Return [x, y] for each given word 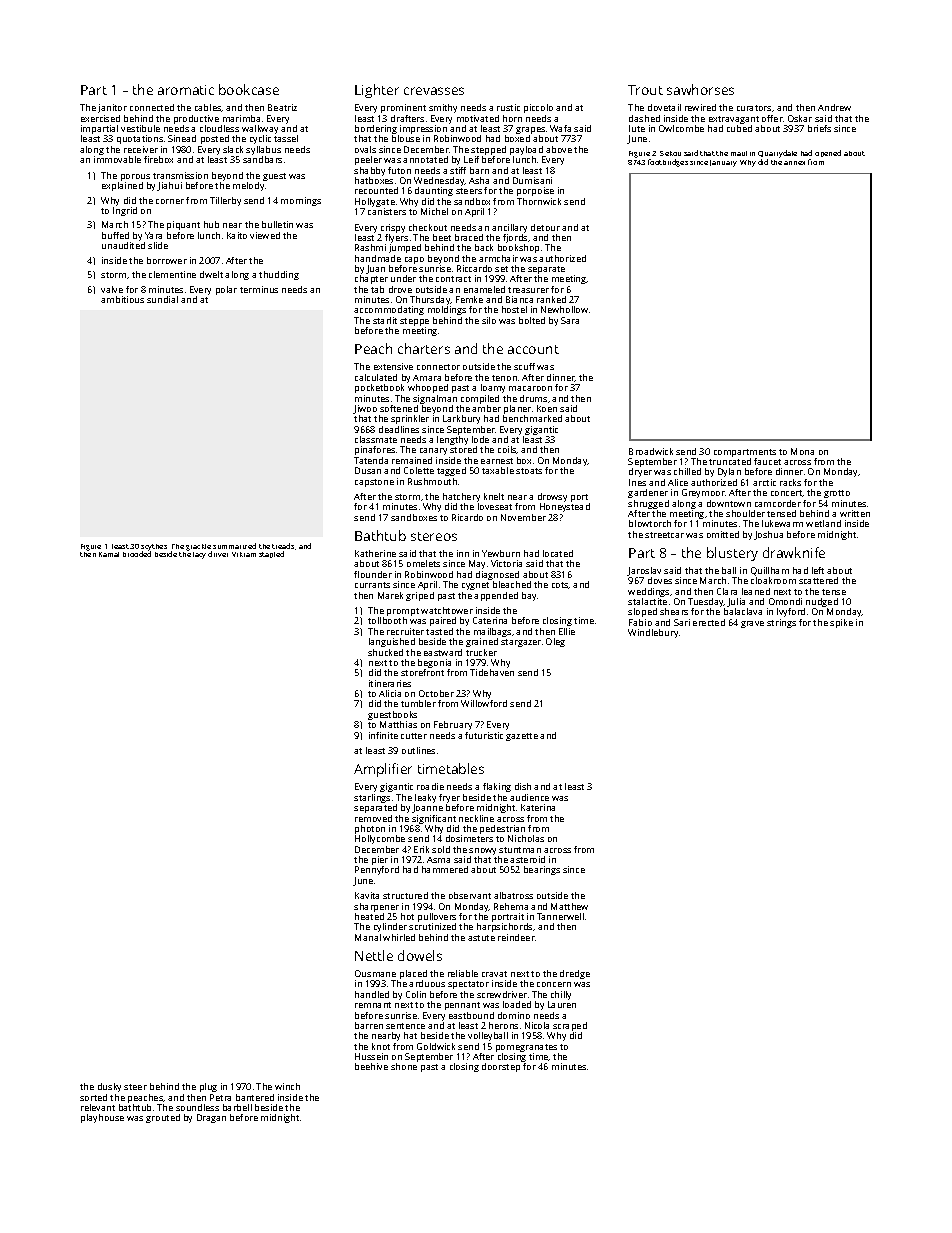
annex [794, 163]
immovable [117, 159]
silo [489, 320]
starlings [372, 798]
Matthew [569, 906]
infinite [383, 735]
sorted [93, 1097]
